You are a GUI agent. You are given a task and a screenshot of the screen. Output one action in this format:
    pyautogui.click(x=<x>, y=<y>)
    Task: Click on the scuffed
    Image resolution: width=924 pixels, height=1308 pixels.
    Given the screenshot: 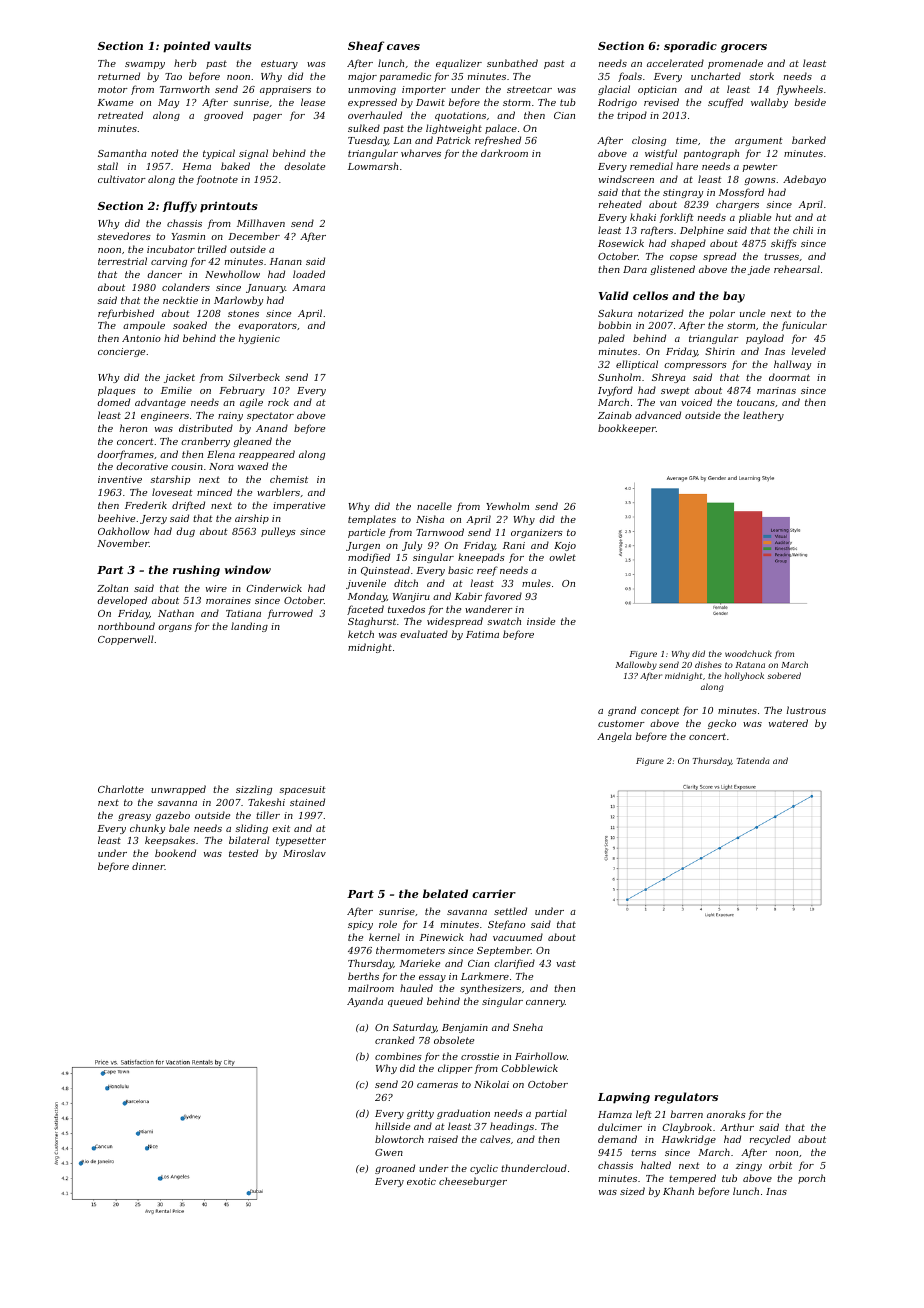 What is the action you would take?
    pyautogui.click(x=725, y=103)
